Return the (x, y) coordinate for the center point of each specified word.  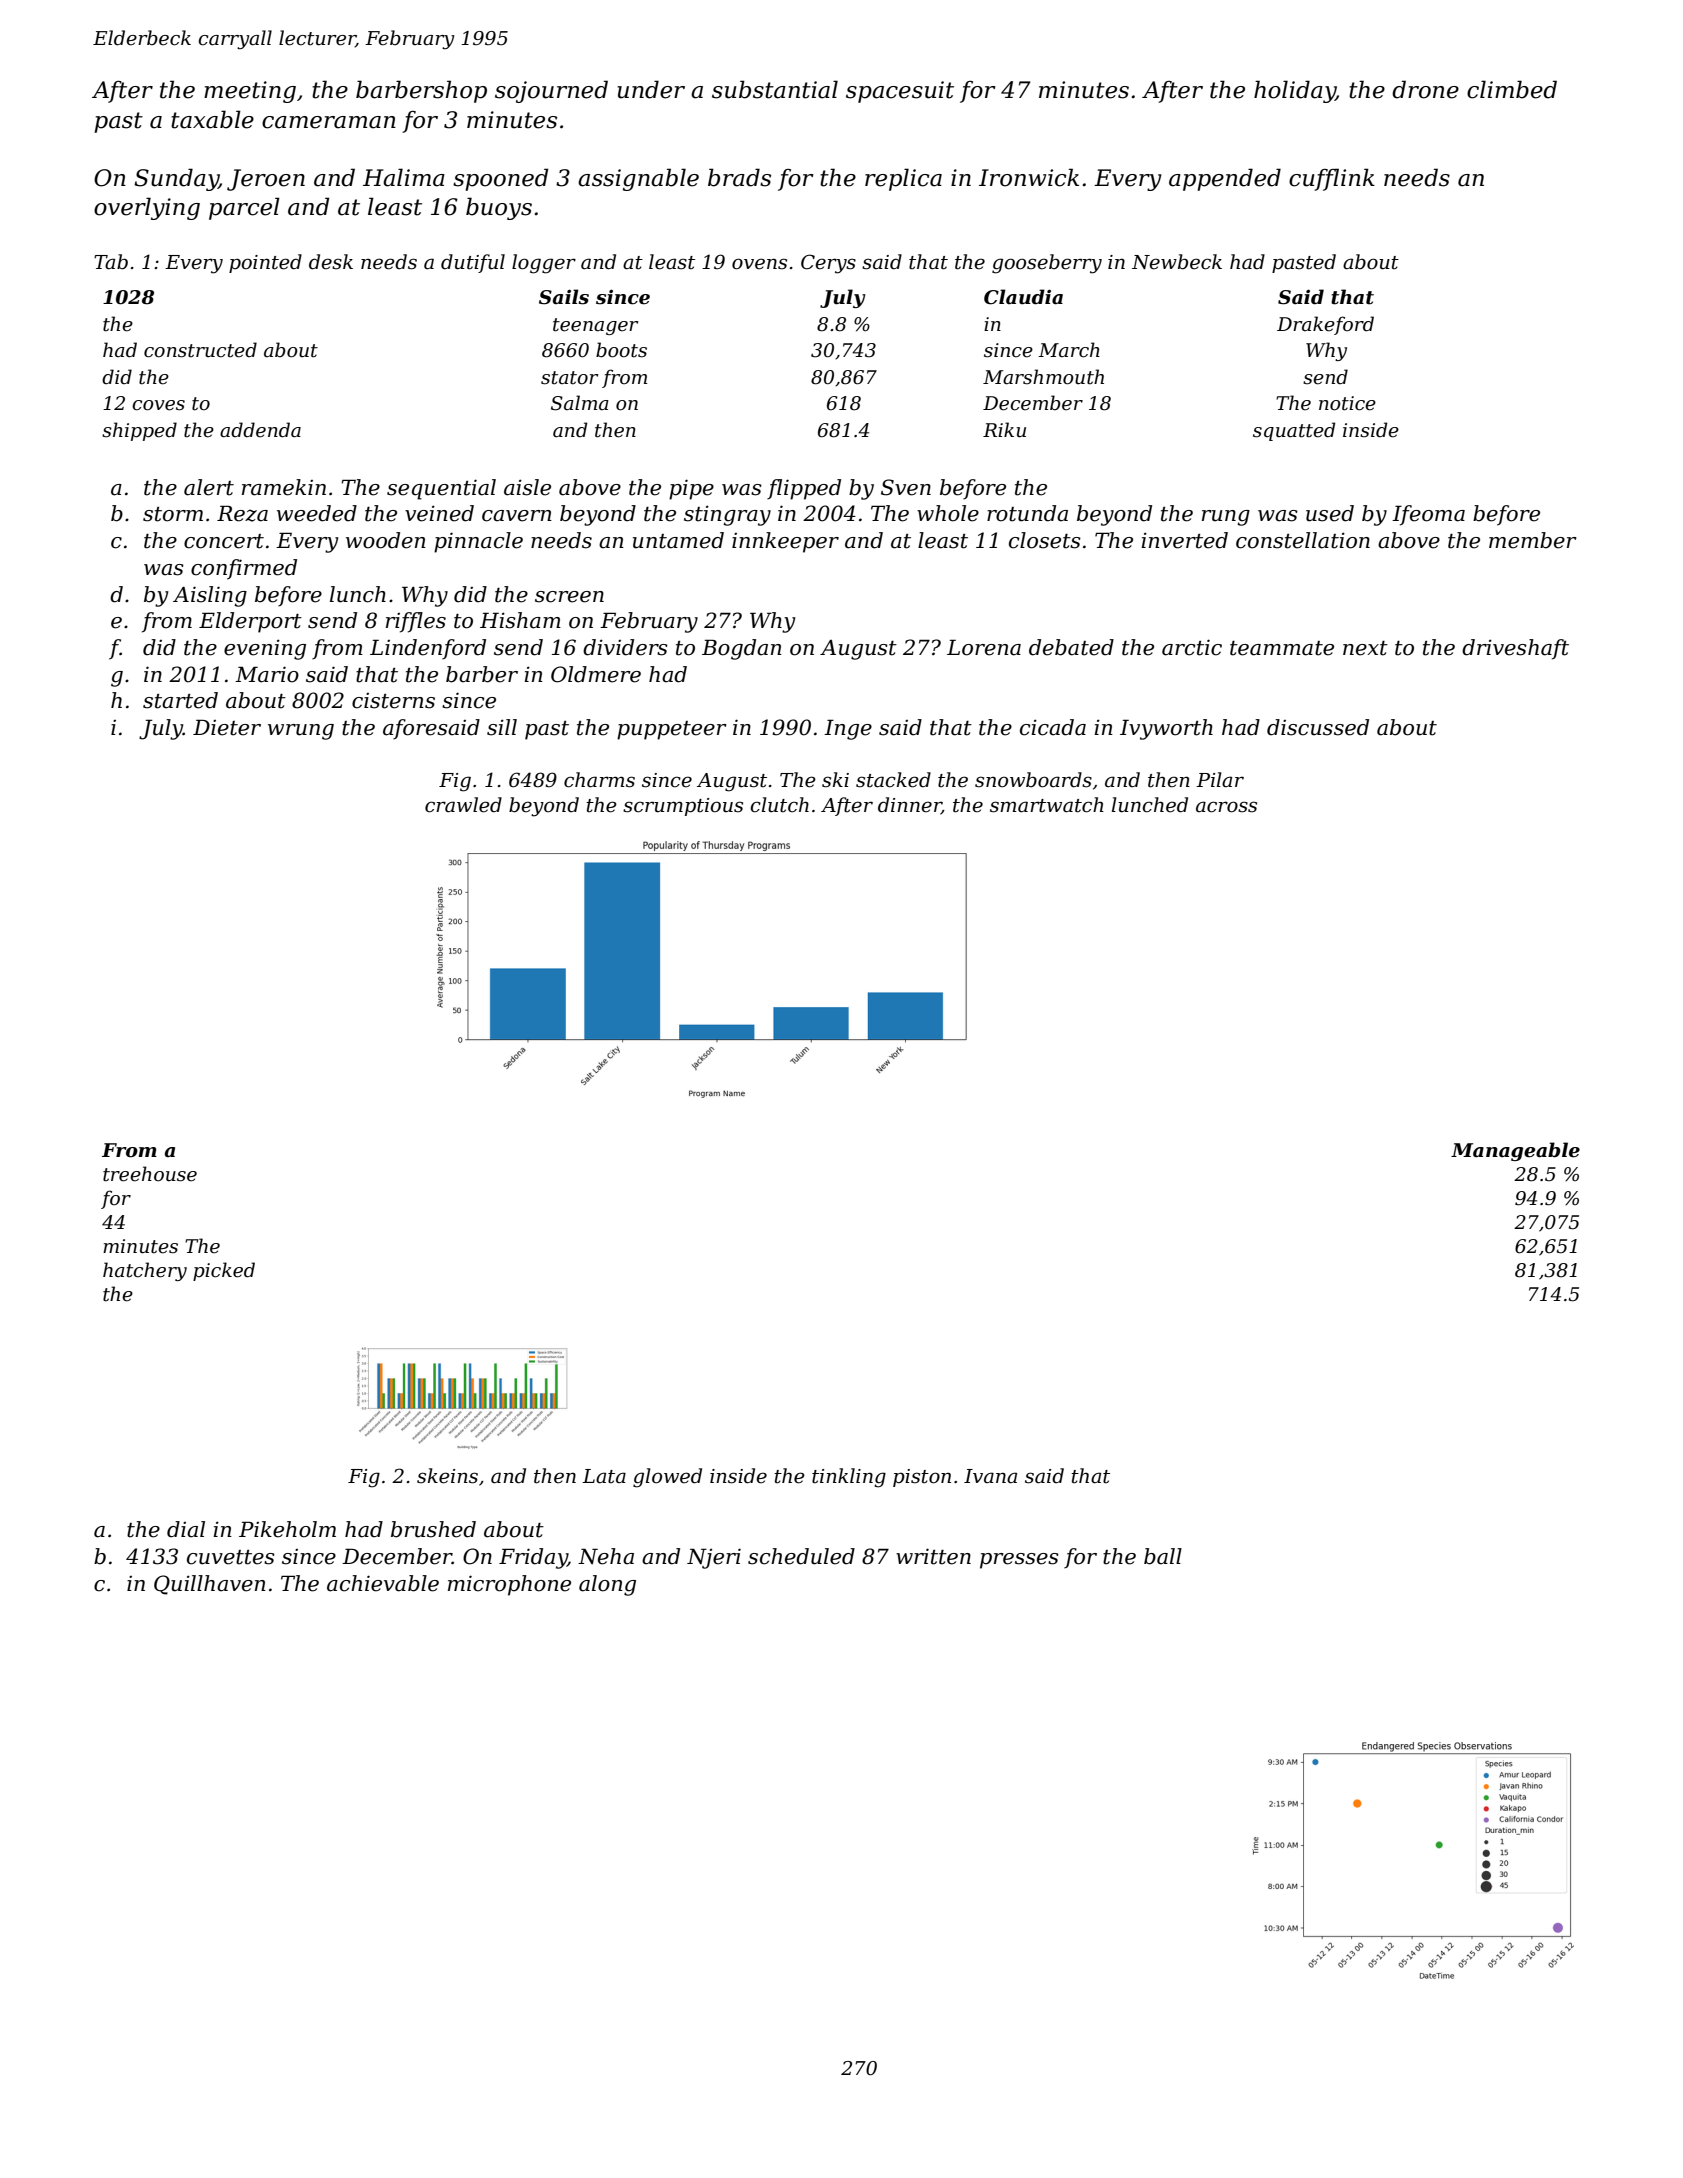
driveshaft (1515, 649)
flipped (804, 489)
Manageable (1515, 1151)
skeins (447, 1476)
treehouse (150, 1174)
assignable (638, 179)
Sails (564, 297)
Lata (604, 1476)
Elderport (250, 622)
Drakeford (1325, 325)
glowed (667, 1478)
